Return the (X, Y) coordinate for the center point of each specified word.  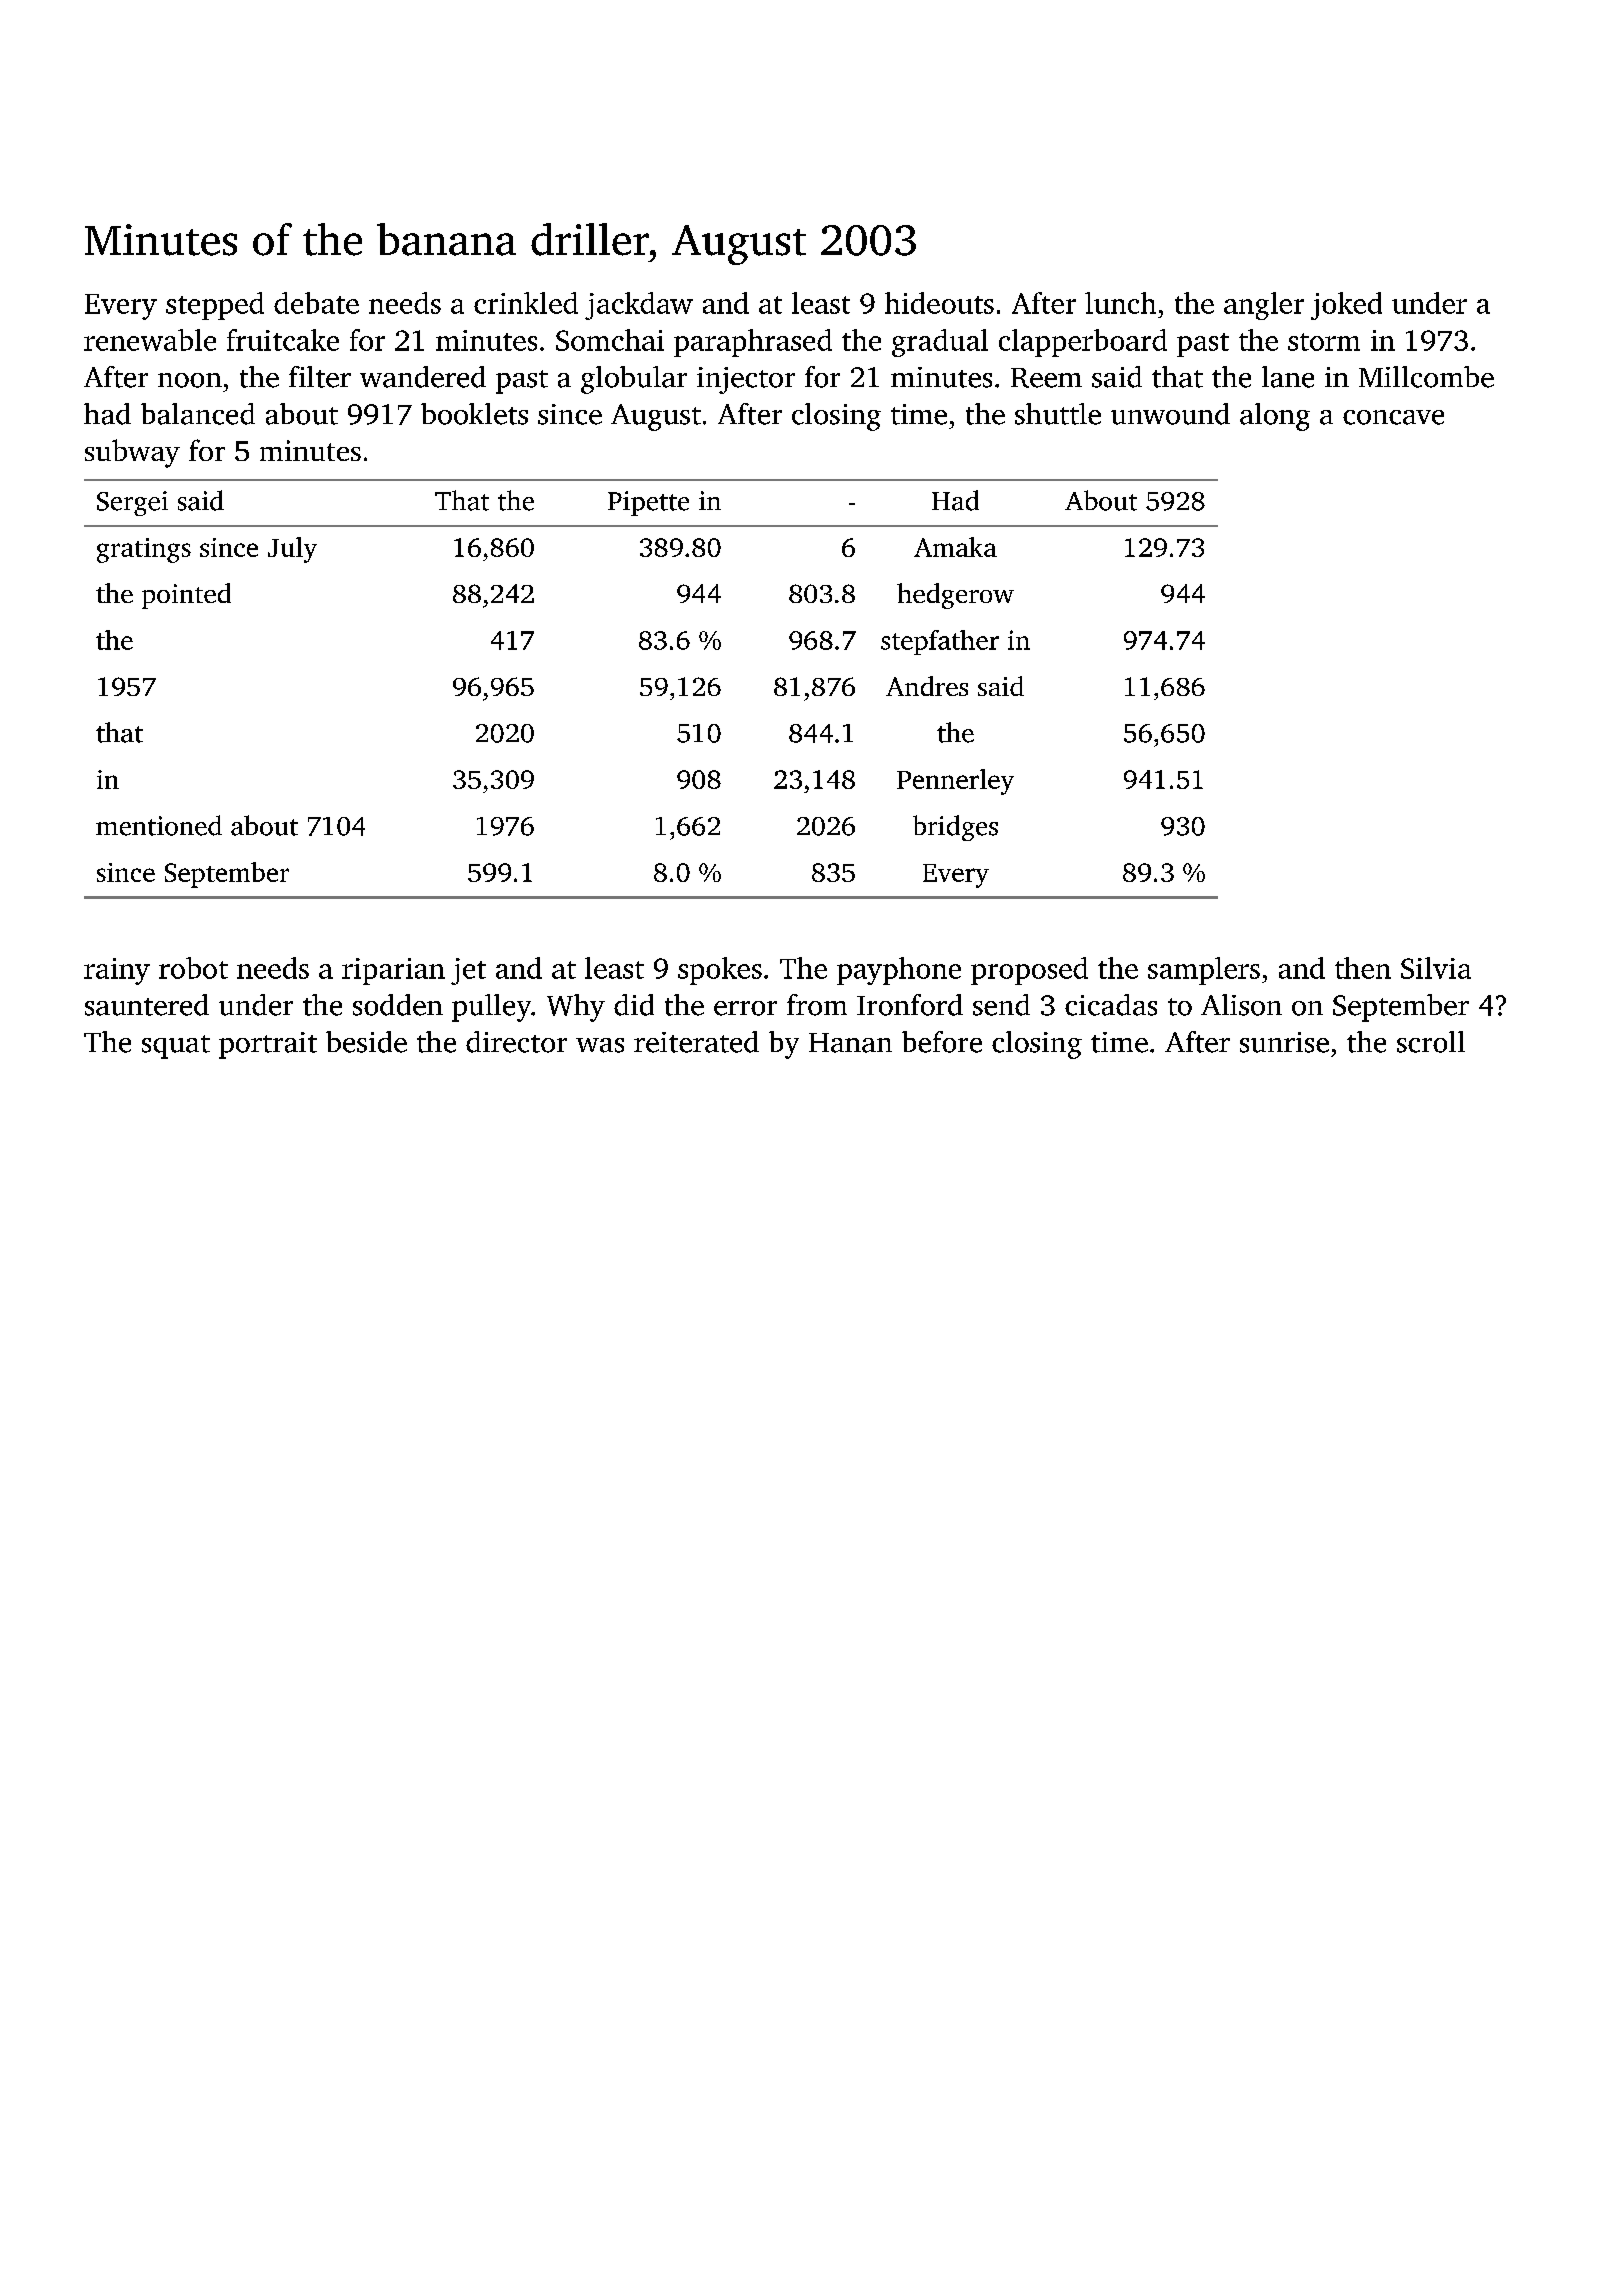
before (942, 1042)
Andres (927, 686)
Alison (1241, 1005)
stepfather (940, 642)
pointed (186, 596)
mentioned (159, 825)
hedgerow (955, 596)
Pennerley (955, 782)
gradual (940, 343)
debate (316, 303)
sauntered (147, 1005)
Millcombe (1426, 377)
